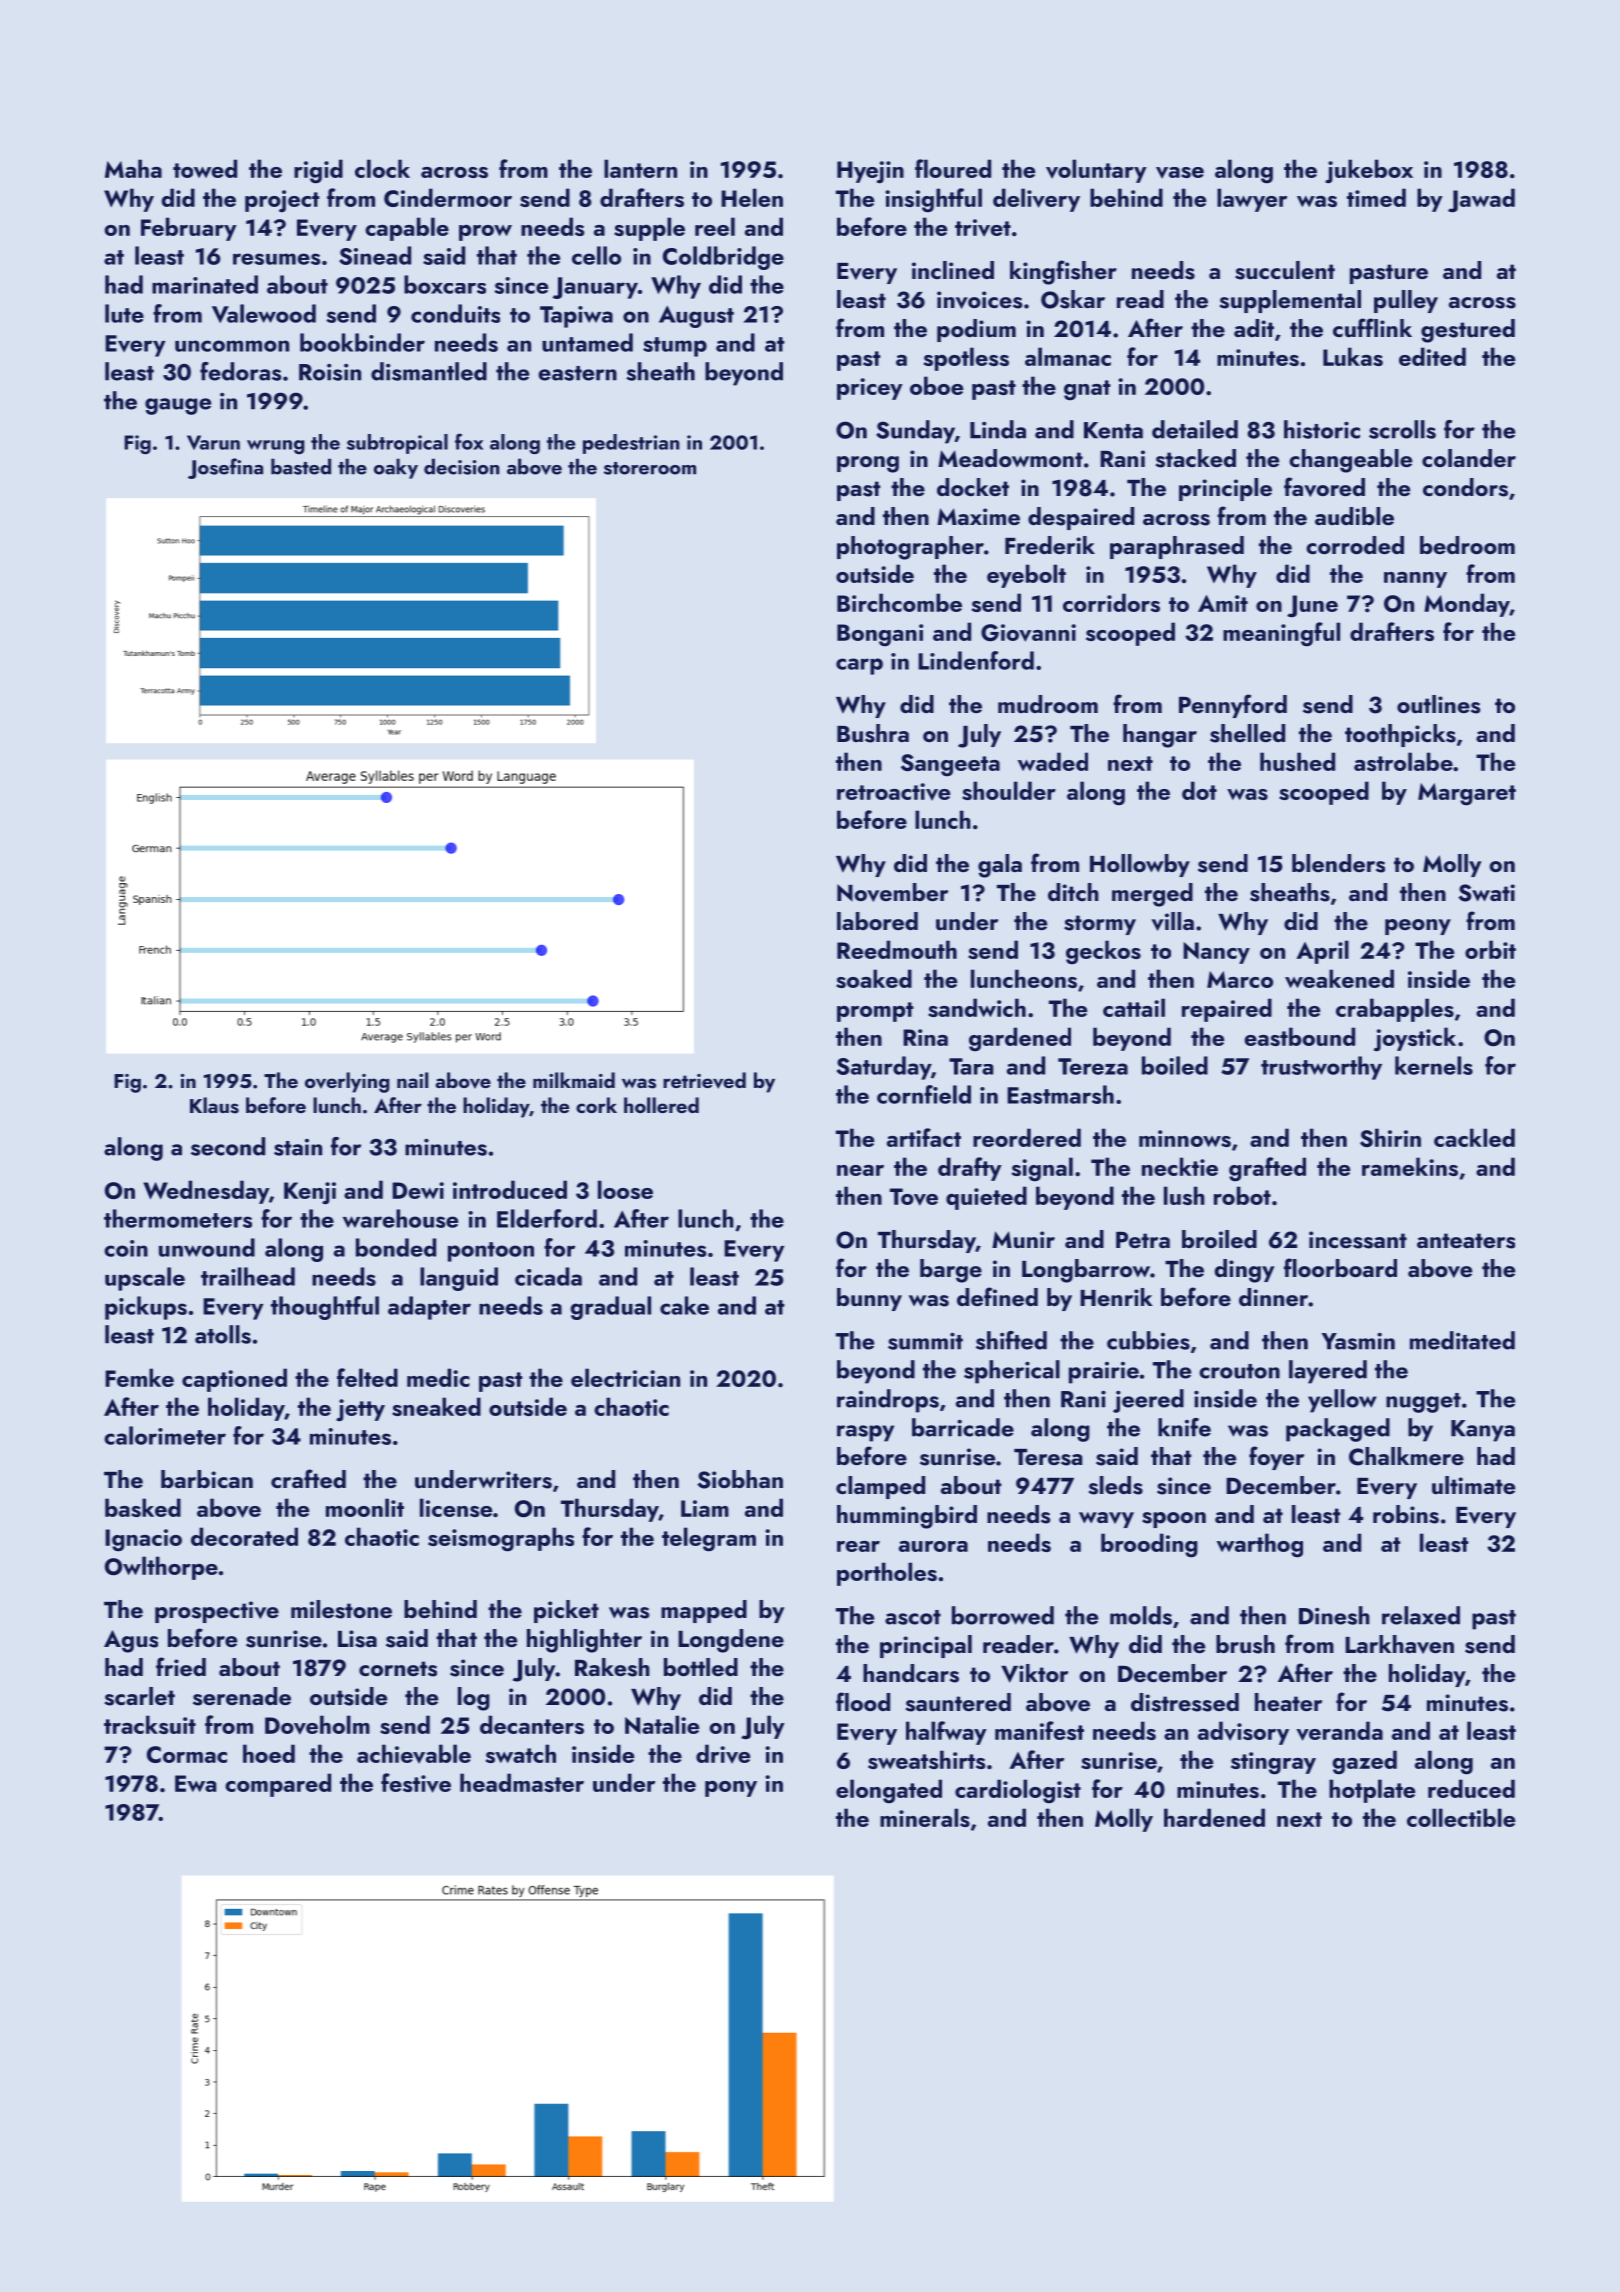 The width and height of the screenshot is (1620, 2292). I want to click on decision, so click(462, 466).
